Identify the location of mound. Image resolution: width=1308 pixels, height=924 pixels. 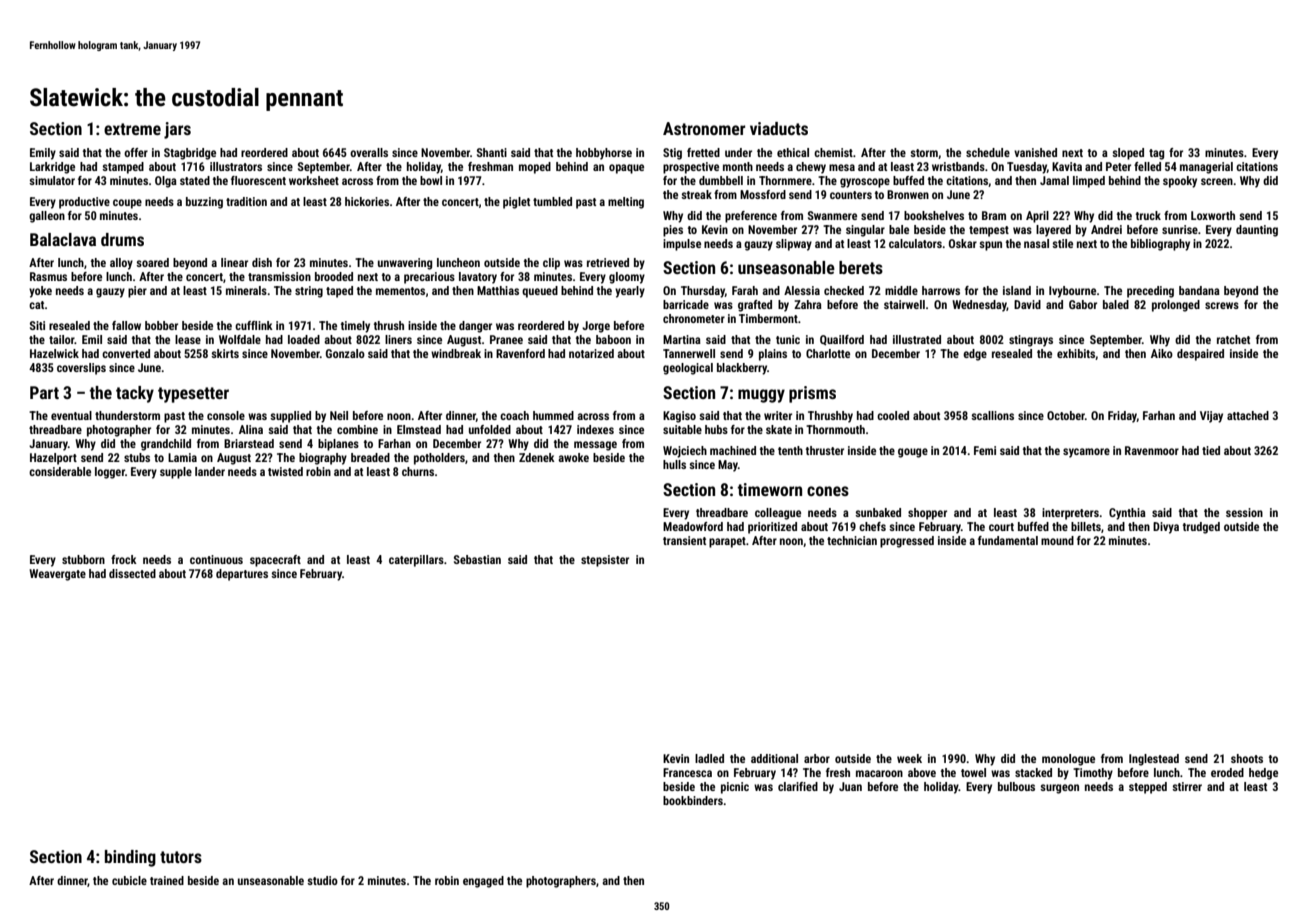
(1057, 540).
